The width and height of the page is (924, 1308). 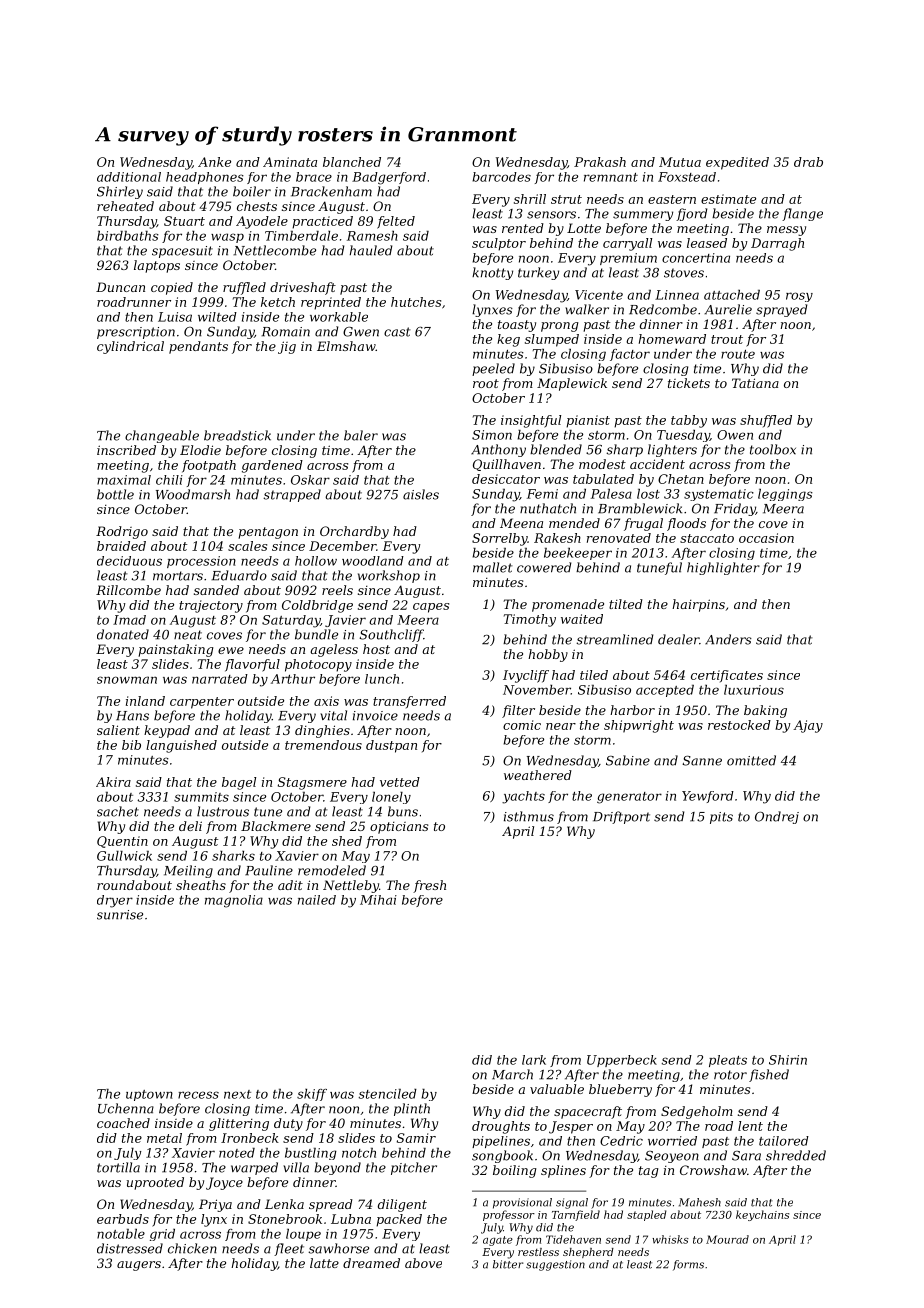 I want to click on inland, so click(x=145, y=701).
